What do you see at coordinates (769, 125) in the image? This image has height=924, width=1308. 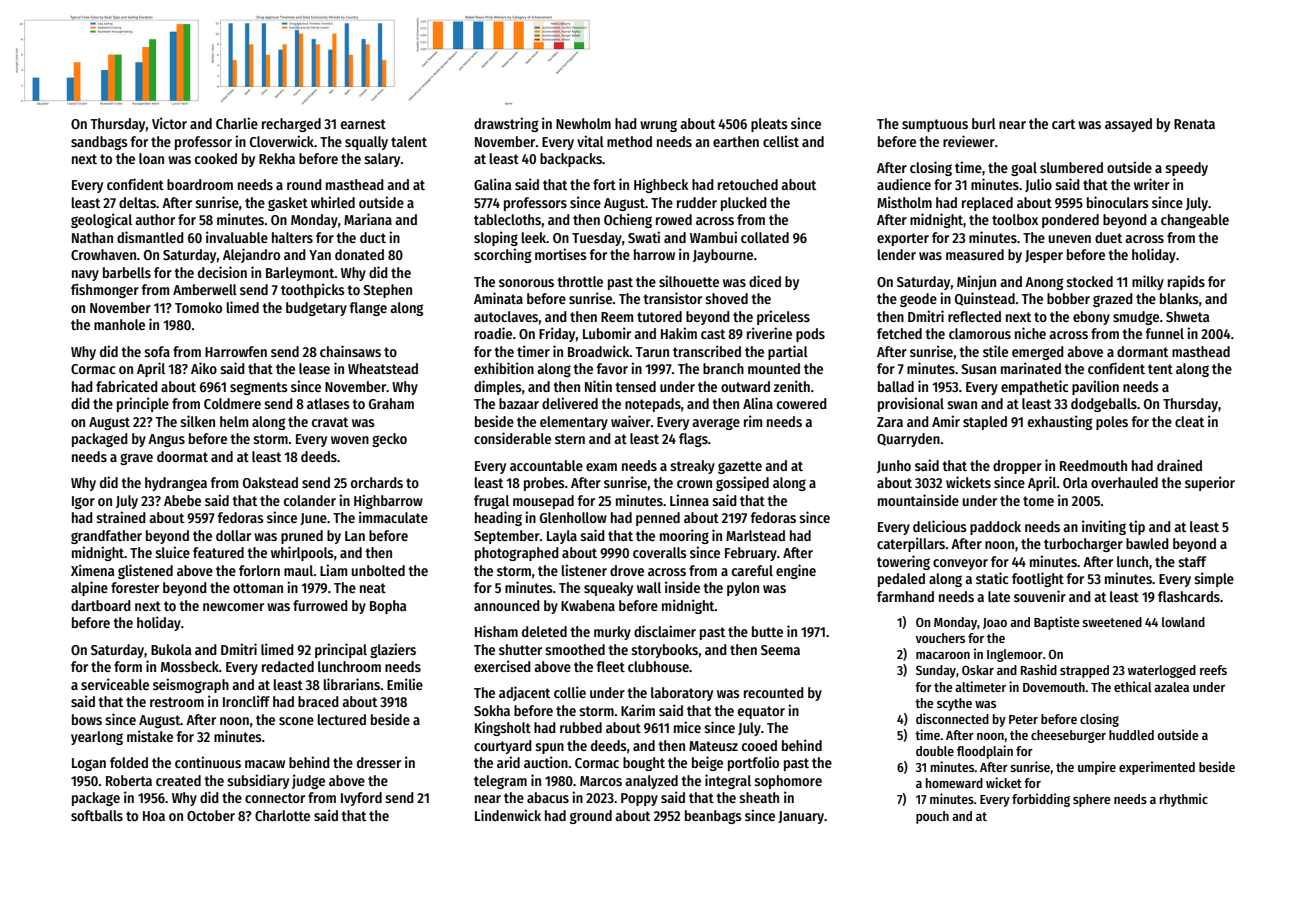 I see `pleats` at bounding box center [769, 125].
